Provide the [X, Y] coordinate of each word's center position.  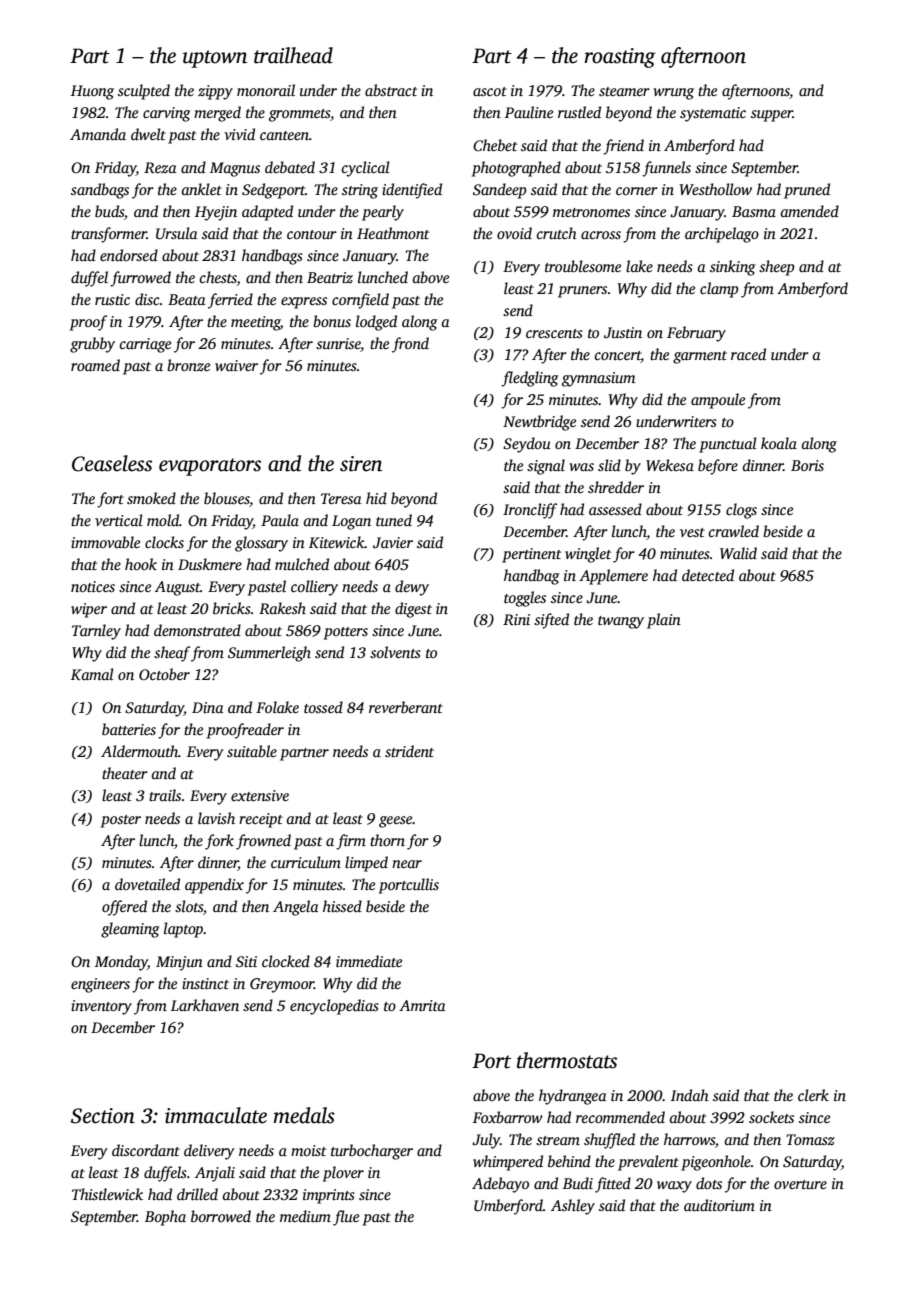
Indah [690, 1095]
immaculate [216, 1115]
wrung [674, 94]
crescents [554, 333]
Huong [92, 92]
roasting [620, 58]
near [407, 864]
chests [218, 278]
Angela [296, 908]
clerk [813, 1095]
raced [748, 354]
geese [396, 822]
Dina [208, 707]
